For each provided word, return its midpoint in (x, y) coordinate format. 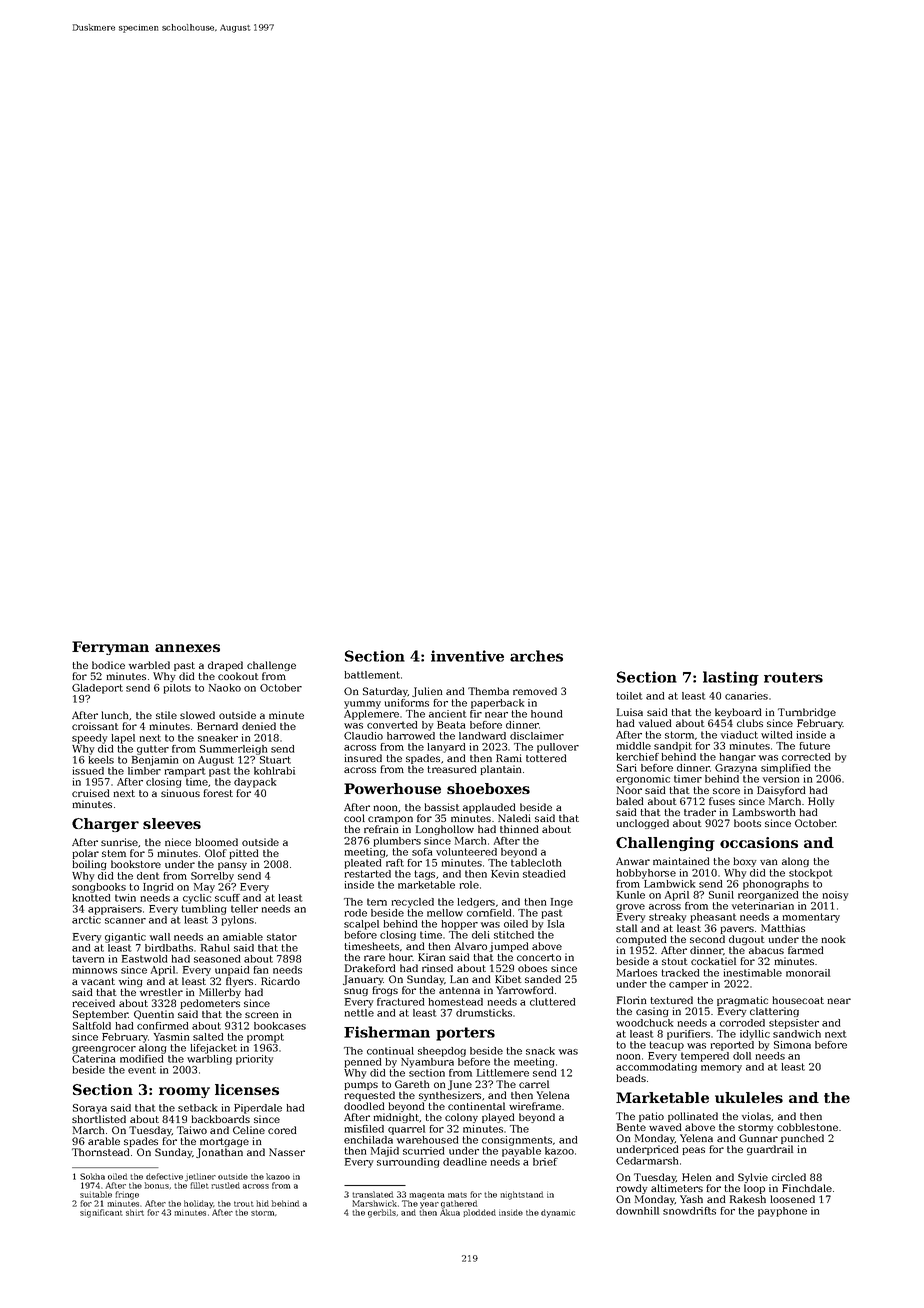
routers (793, 677)
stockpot (811, 874)
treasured (452, 769)
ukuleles (749, 1097)
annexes (187, 648)
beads (631, 1078)
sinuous (180, 793)
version (781, 779)
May (204, 888)
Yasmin (171, 1037)
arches (536, 656)
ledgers (476, 903)
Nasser (287, 1152)
